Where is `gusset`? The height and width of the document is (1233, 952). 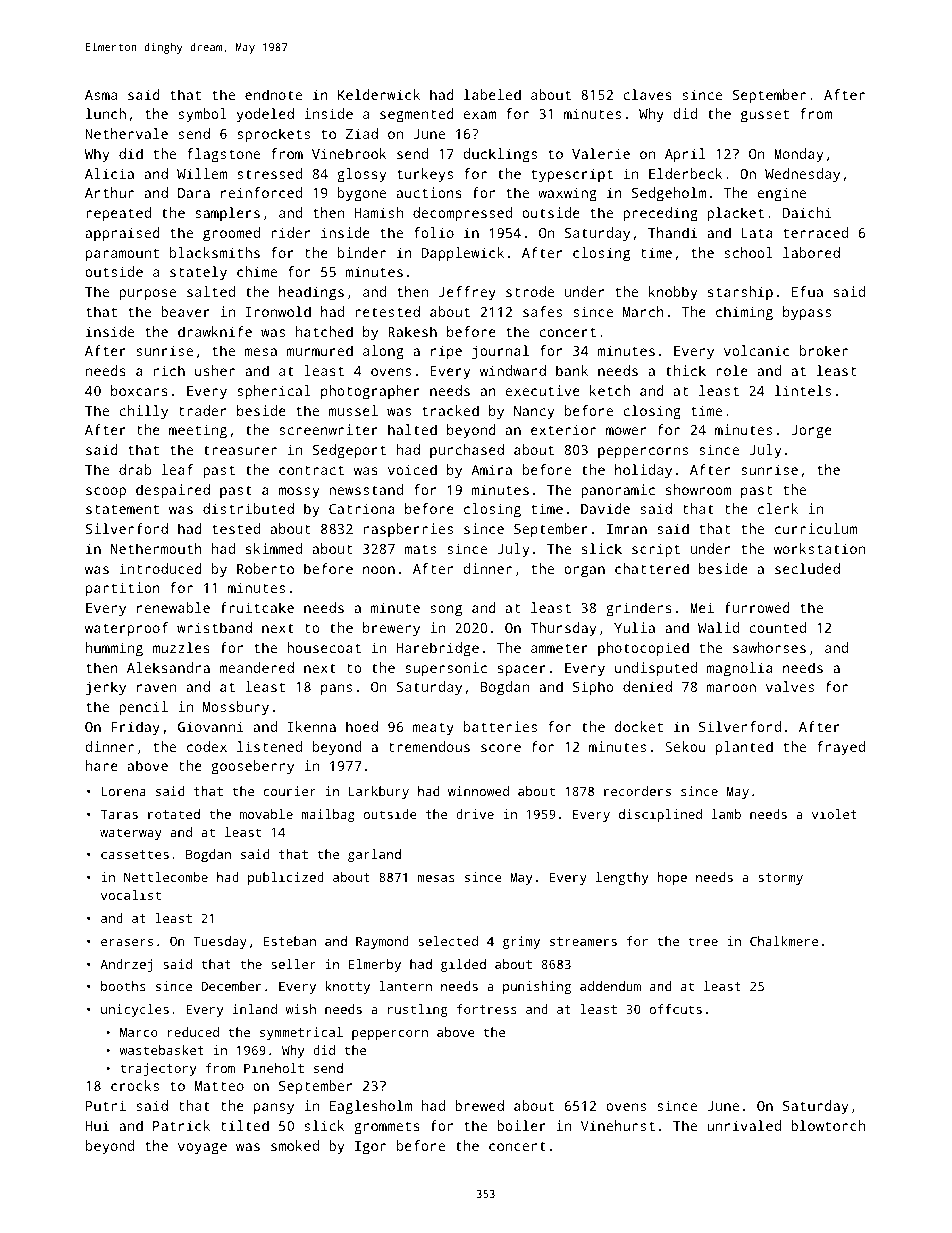 gusset is located at coordinates (765, 116).
